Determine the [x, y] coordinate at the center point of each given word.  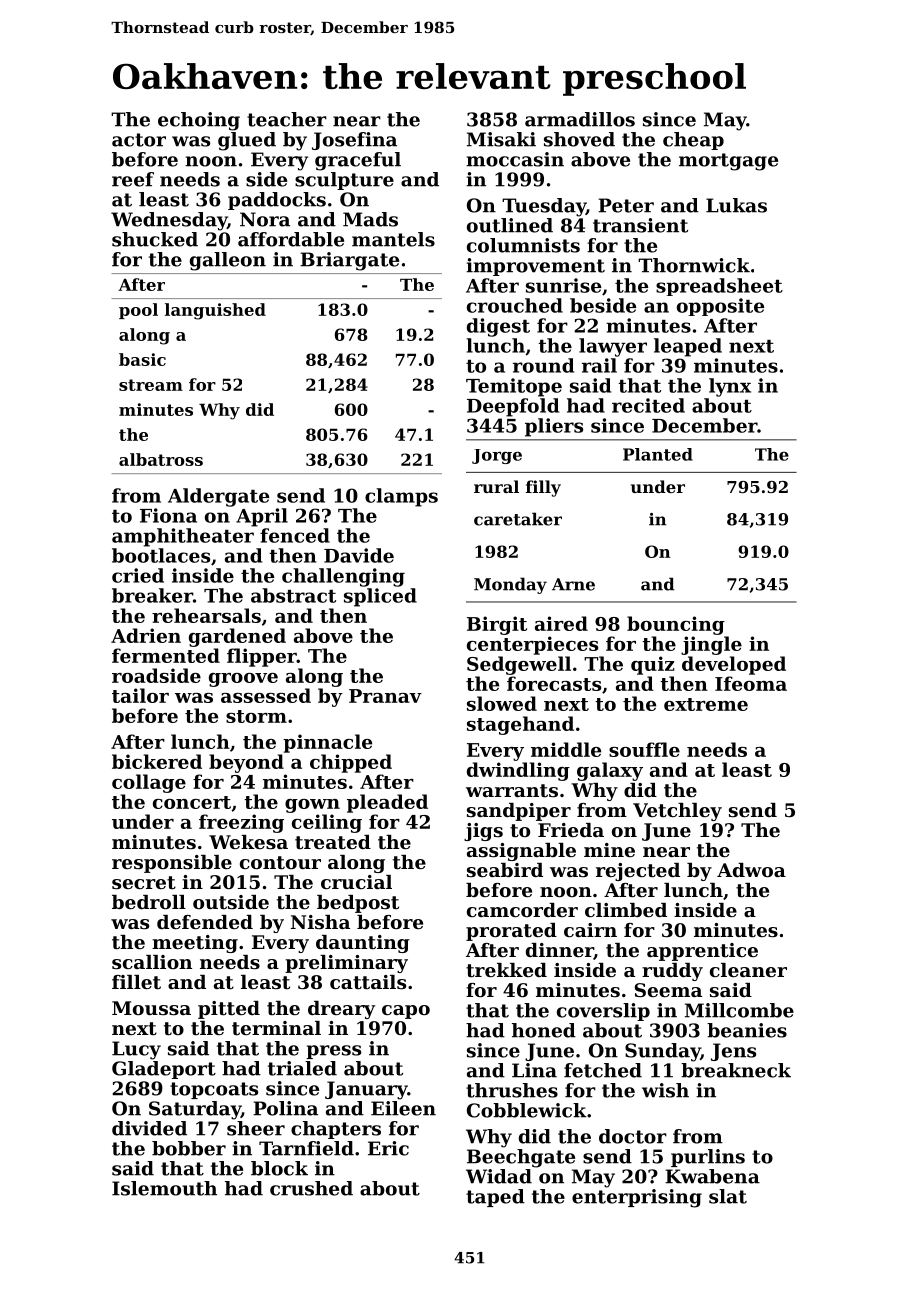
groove [243, 680]
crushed [311, 1188]
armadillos [580, 119]
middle [566, 749]
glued [247, 141]
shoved [579, 139]
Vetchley [677, 812]
